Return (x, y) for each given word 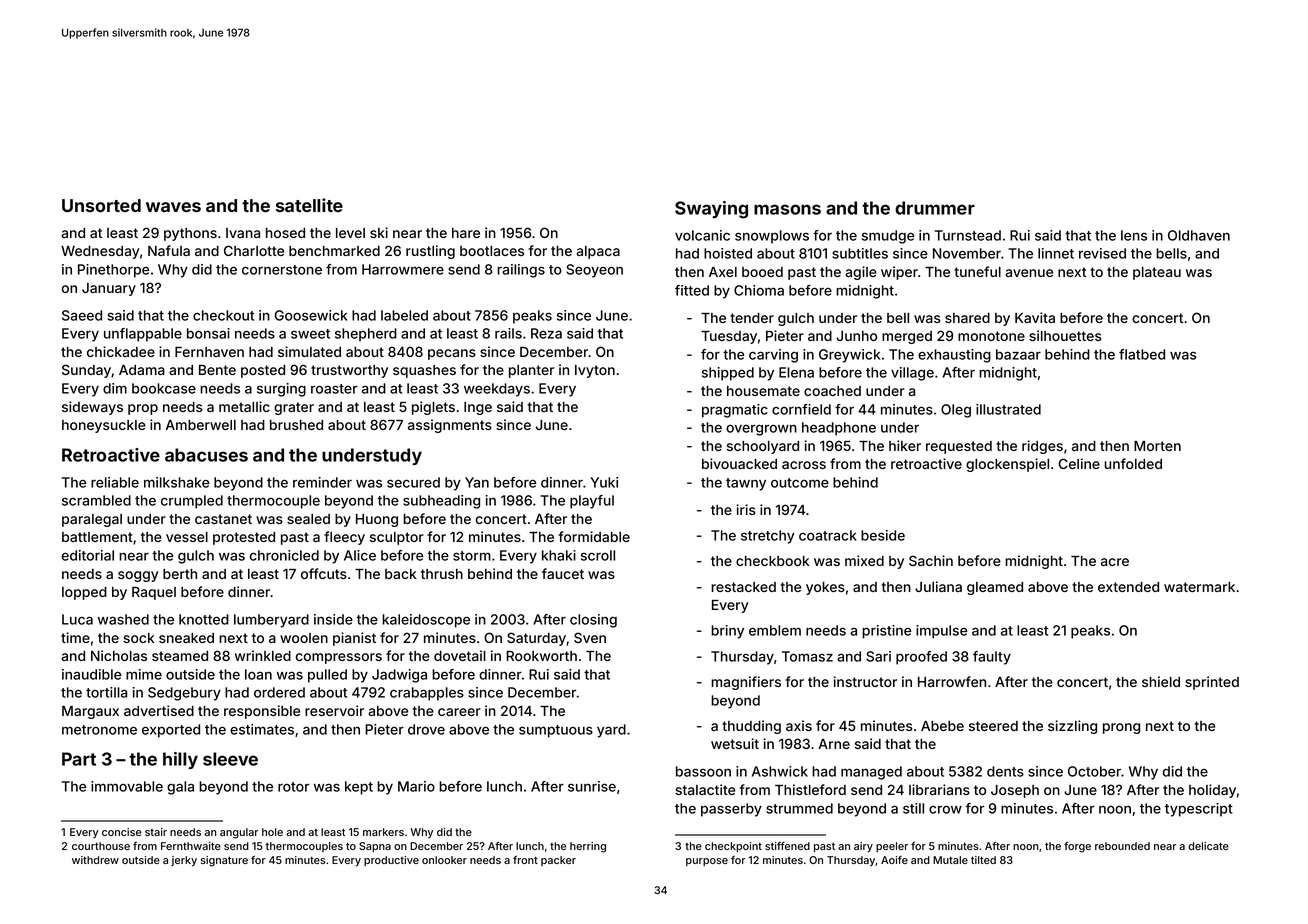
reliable (115, 482)
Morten (1157, 446)
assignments (450, 426)
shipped (728, 374)
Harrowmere (403, 269)
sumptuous (556, 731)
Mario (416, 786)
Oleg (956, 411)
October (1094, 771)
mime (144, 674)
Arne (834, 744)
